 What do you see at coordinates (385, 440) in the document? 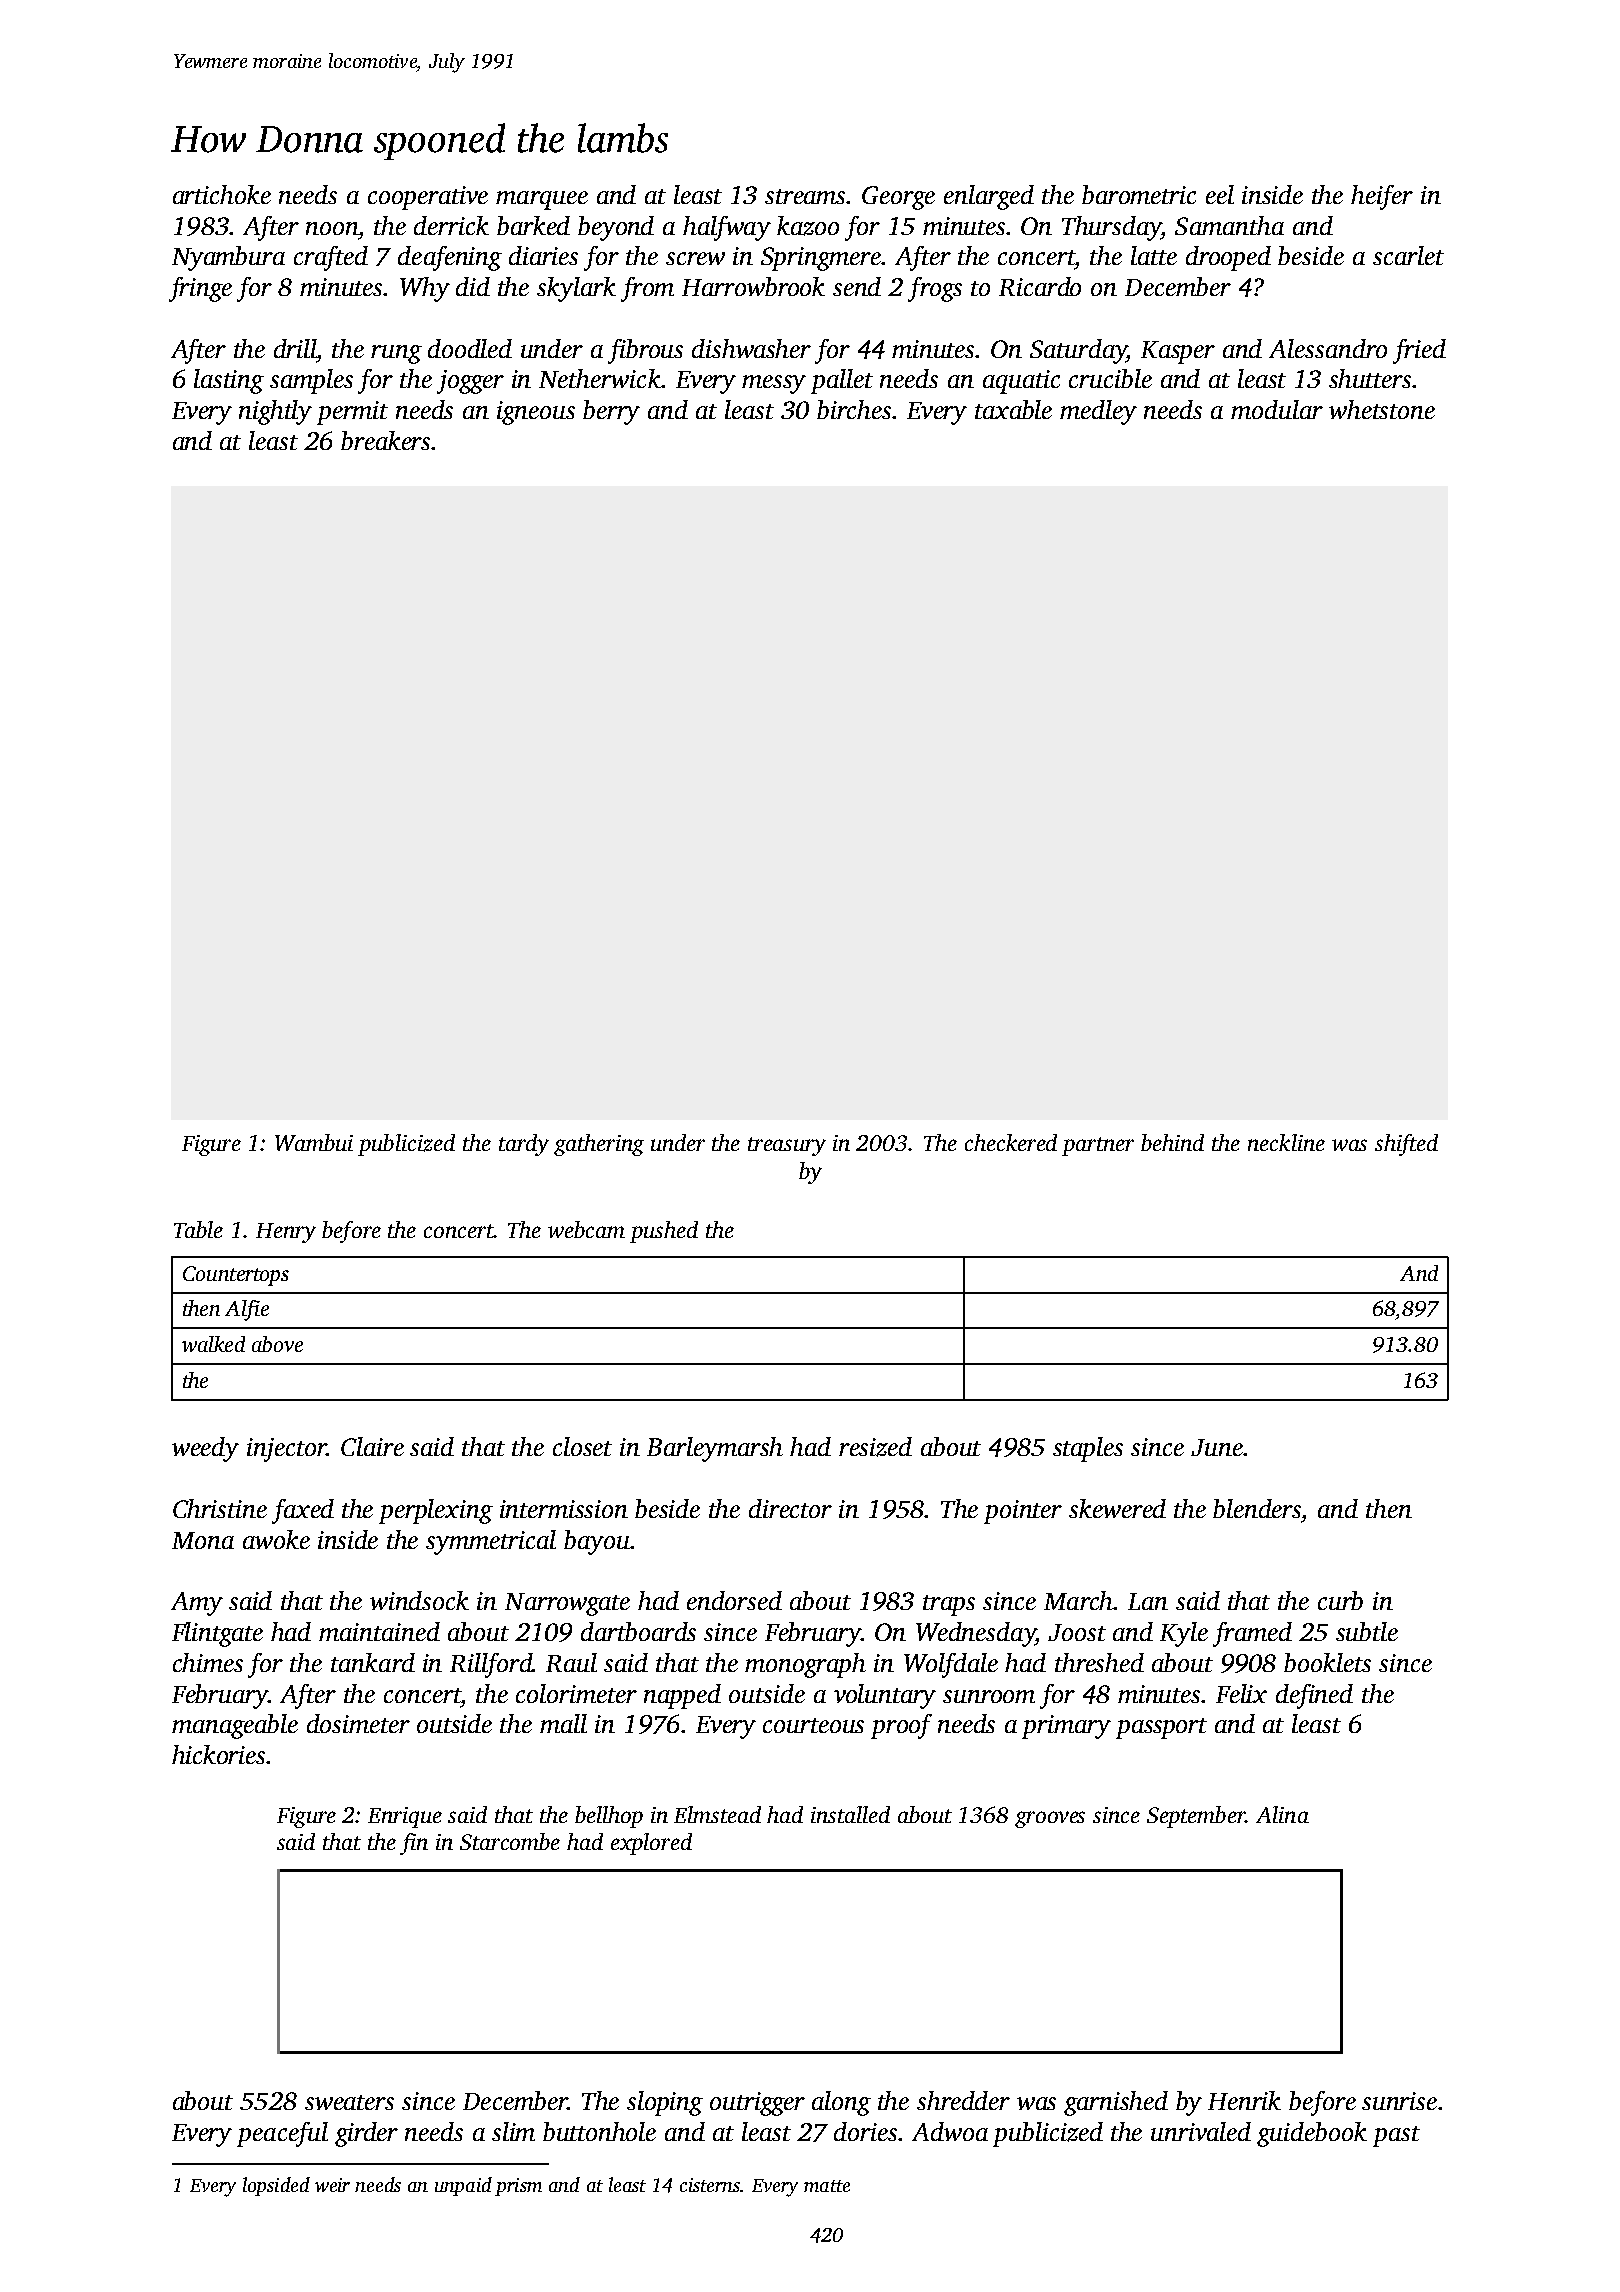
I see `breakers` at bounding box center [385, 440].
